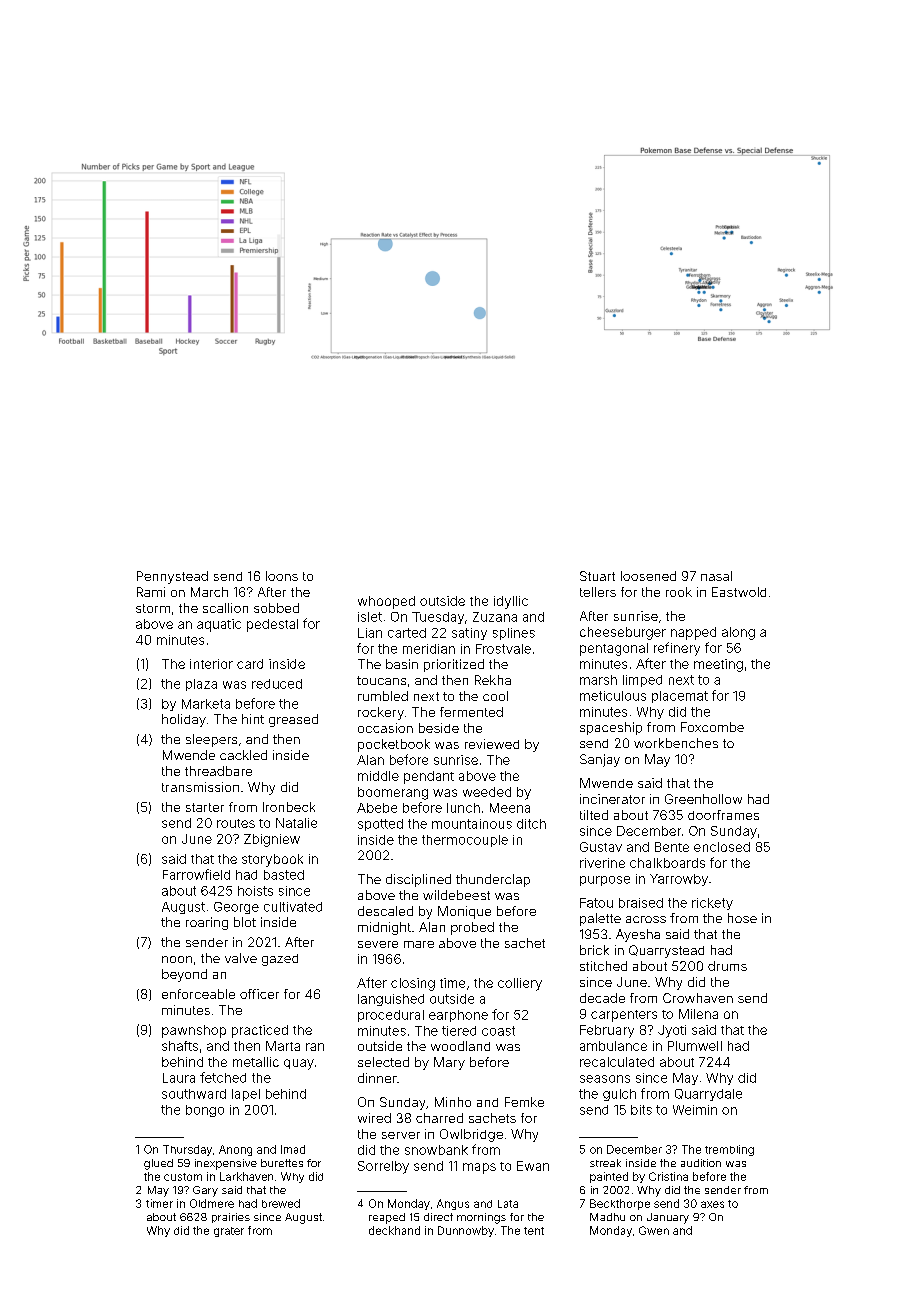 The height and width of the screenshot is (1316, 908). I want to click on along, so click(738, 633).
